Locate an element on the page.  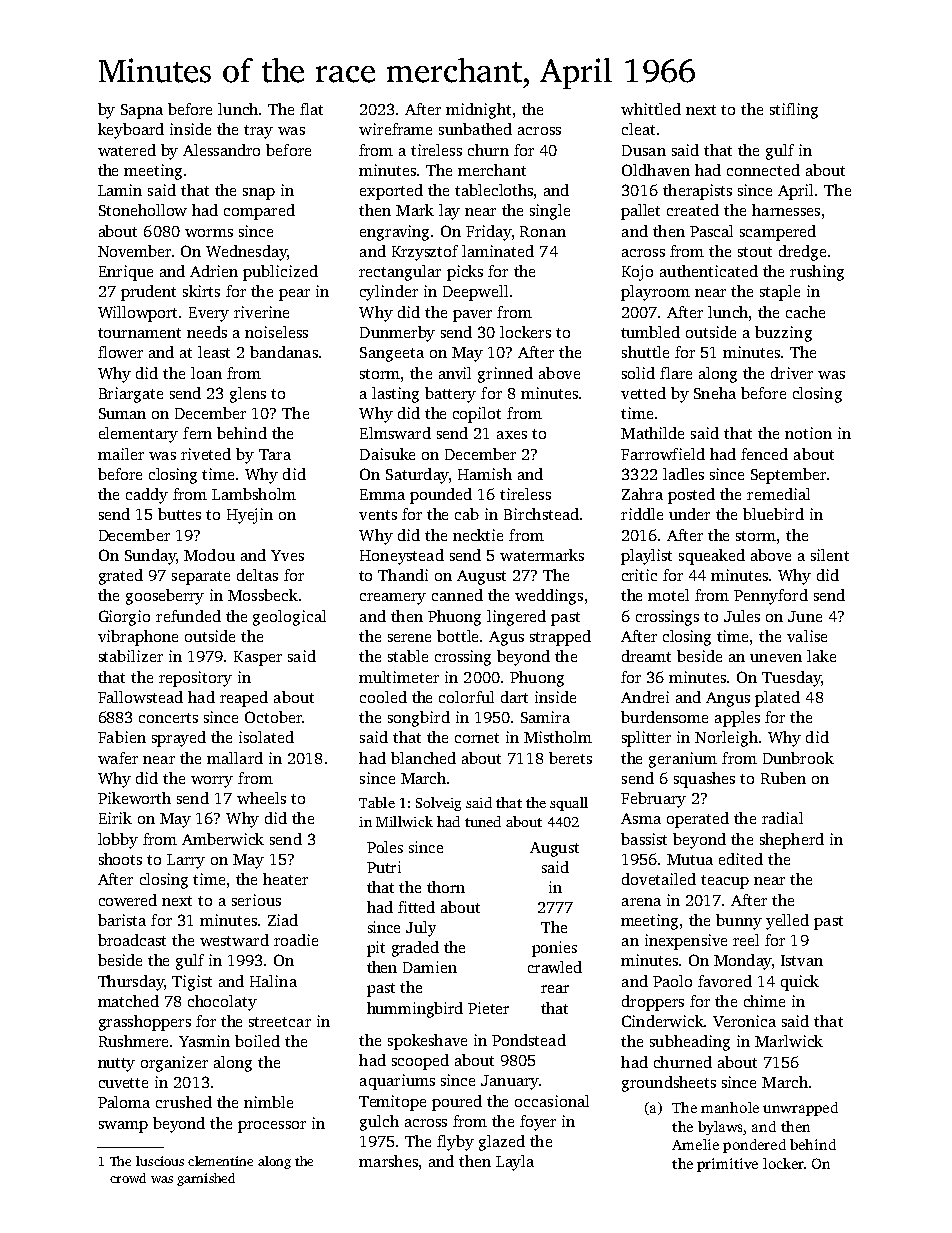
stabilizer is located at coordinates (131, 656).
